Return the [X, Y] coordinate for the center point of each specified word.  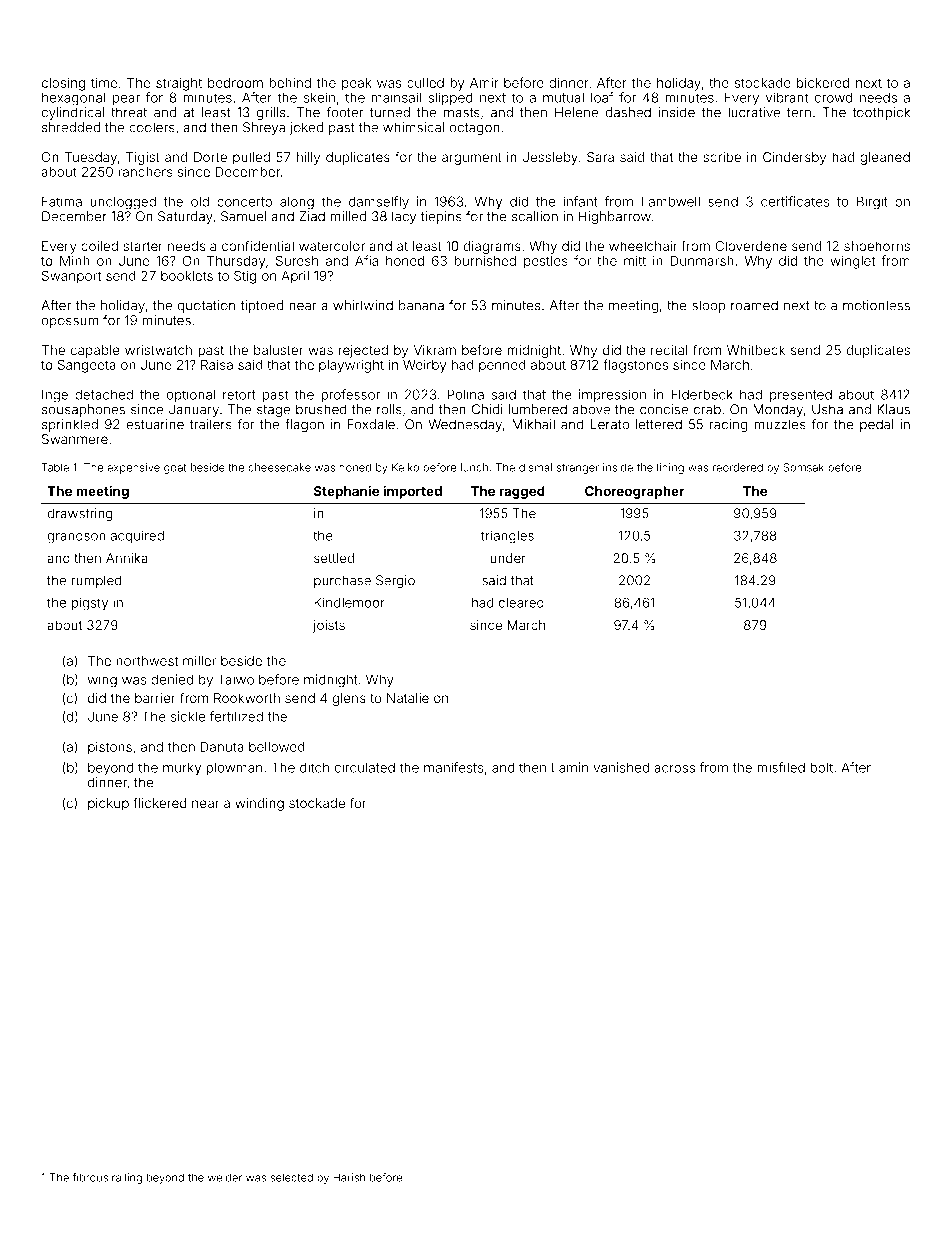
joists [329, 626]
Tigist [143, 158]
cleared [521, 603]
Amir [484, 83]
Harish [349, 1177]
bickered [823, 82]
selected [291, 1177]
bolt [821, 767]
